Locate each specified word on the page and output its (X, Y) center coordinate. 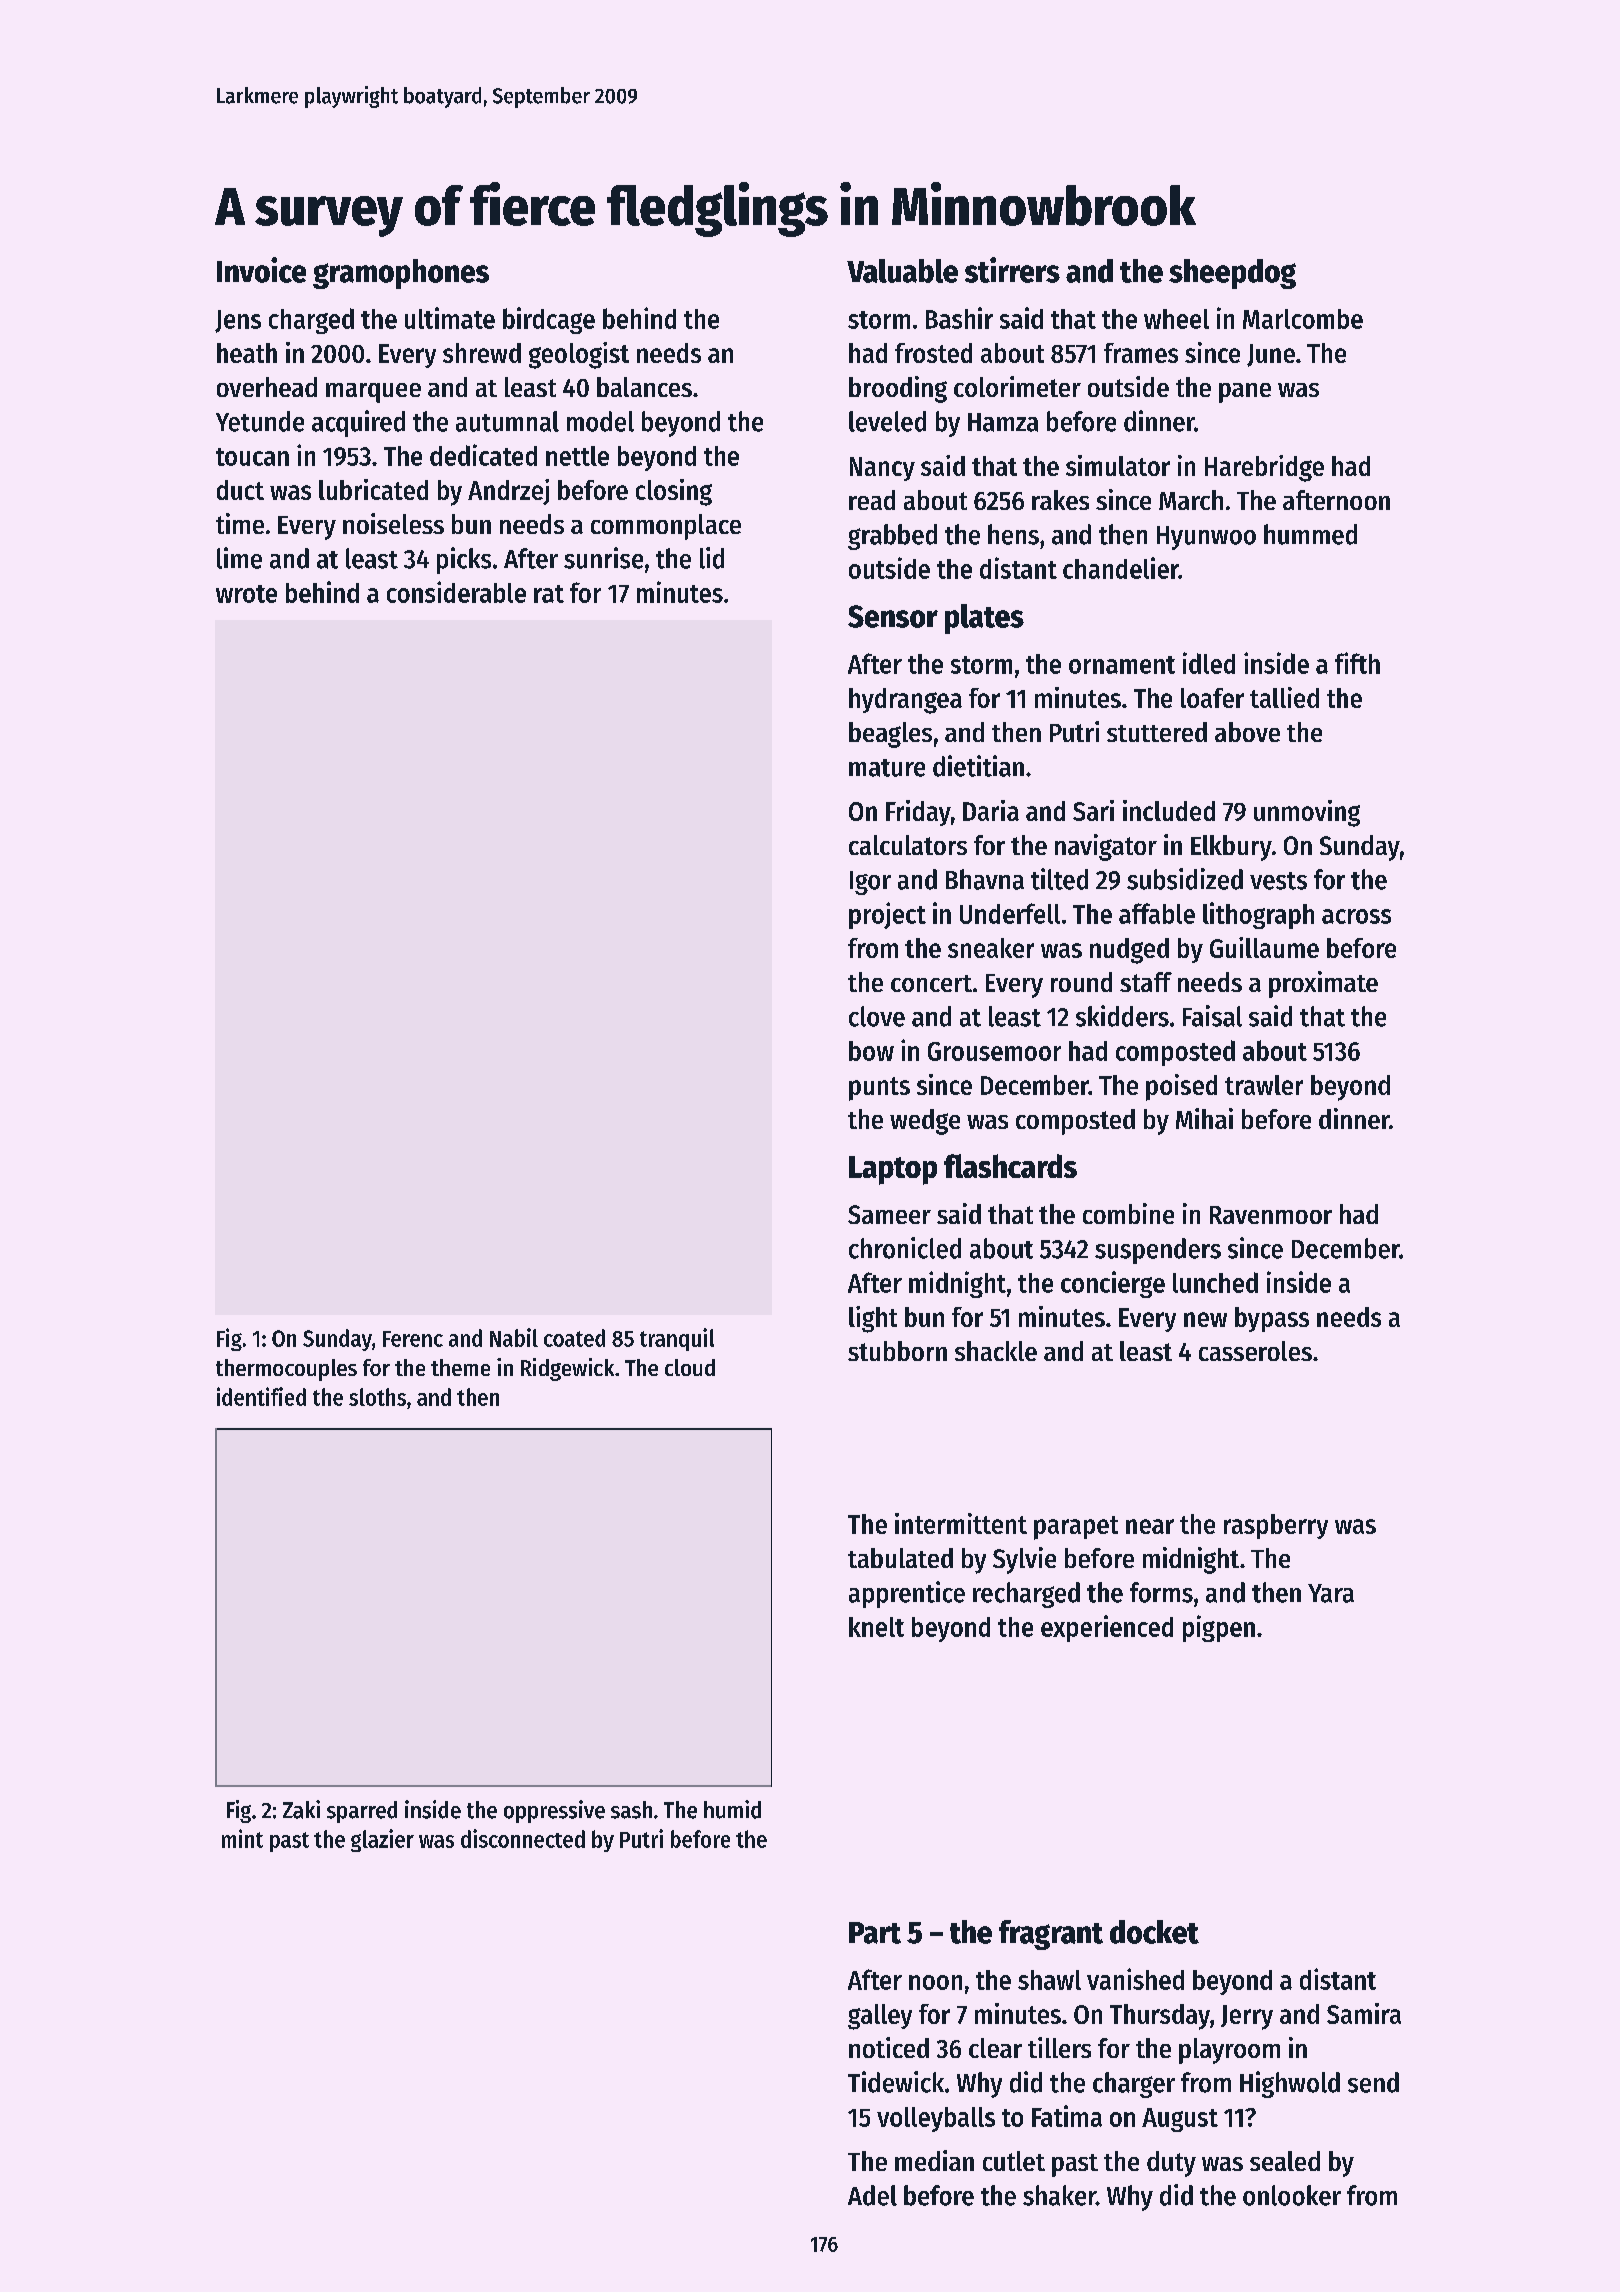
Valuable (902, 271)
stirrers (1012, 270)
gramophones (401, 274)
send (1373, 2082)
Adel (872, 2195)
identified (261, 1396)
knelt (876, 1627)
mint (242, 1838)
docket (1154, 1932)
